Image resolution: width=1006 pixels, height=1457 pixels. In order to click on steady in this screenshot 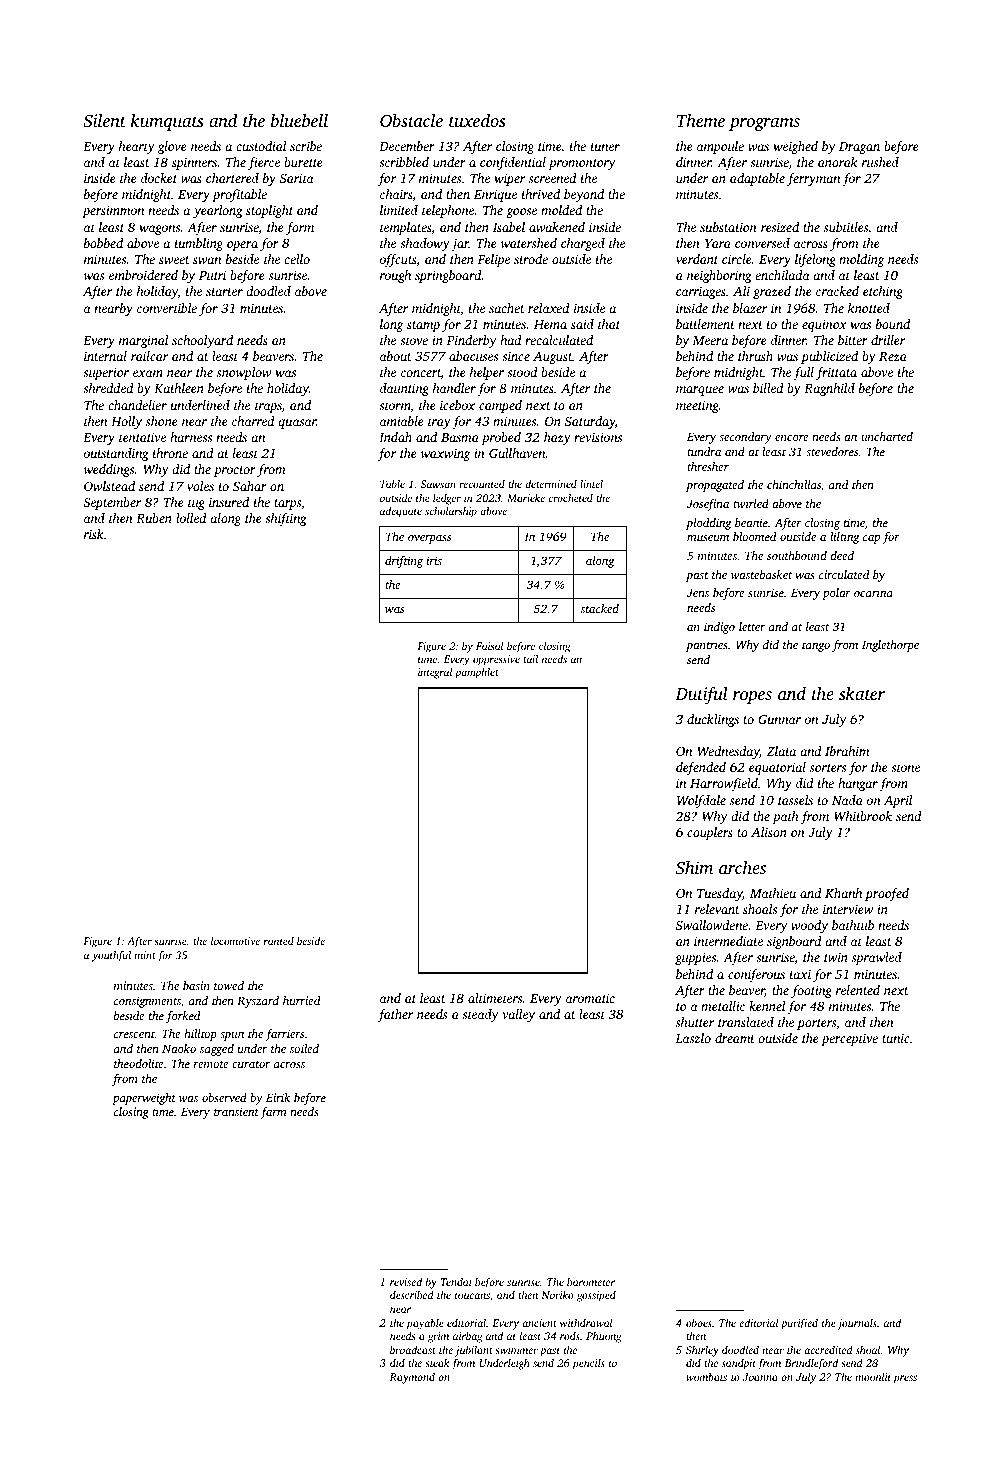, I will do `click(480, 1015)`.
